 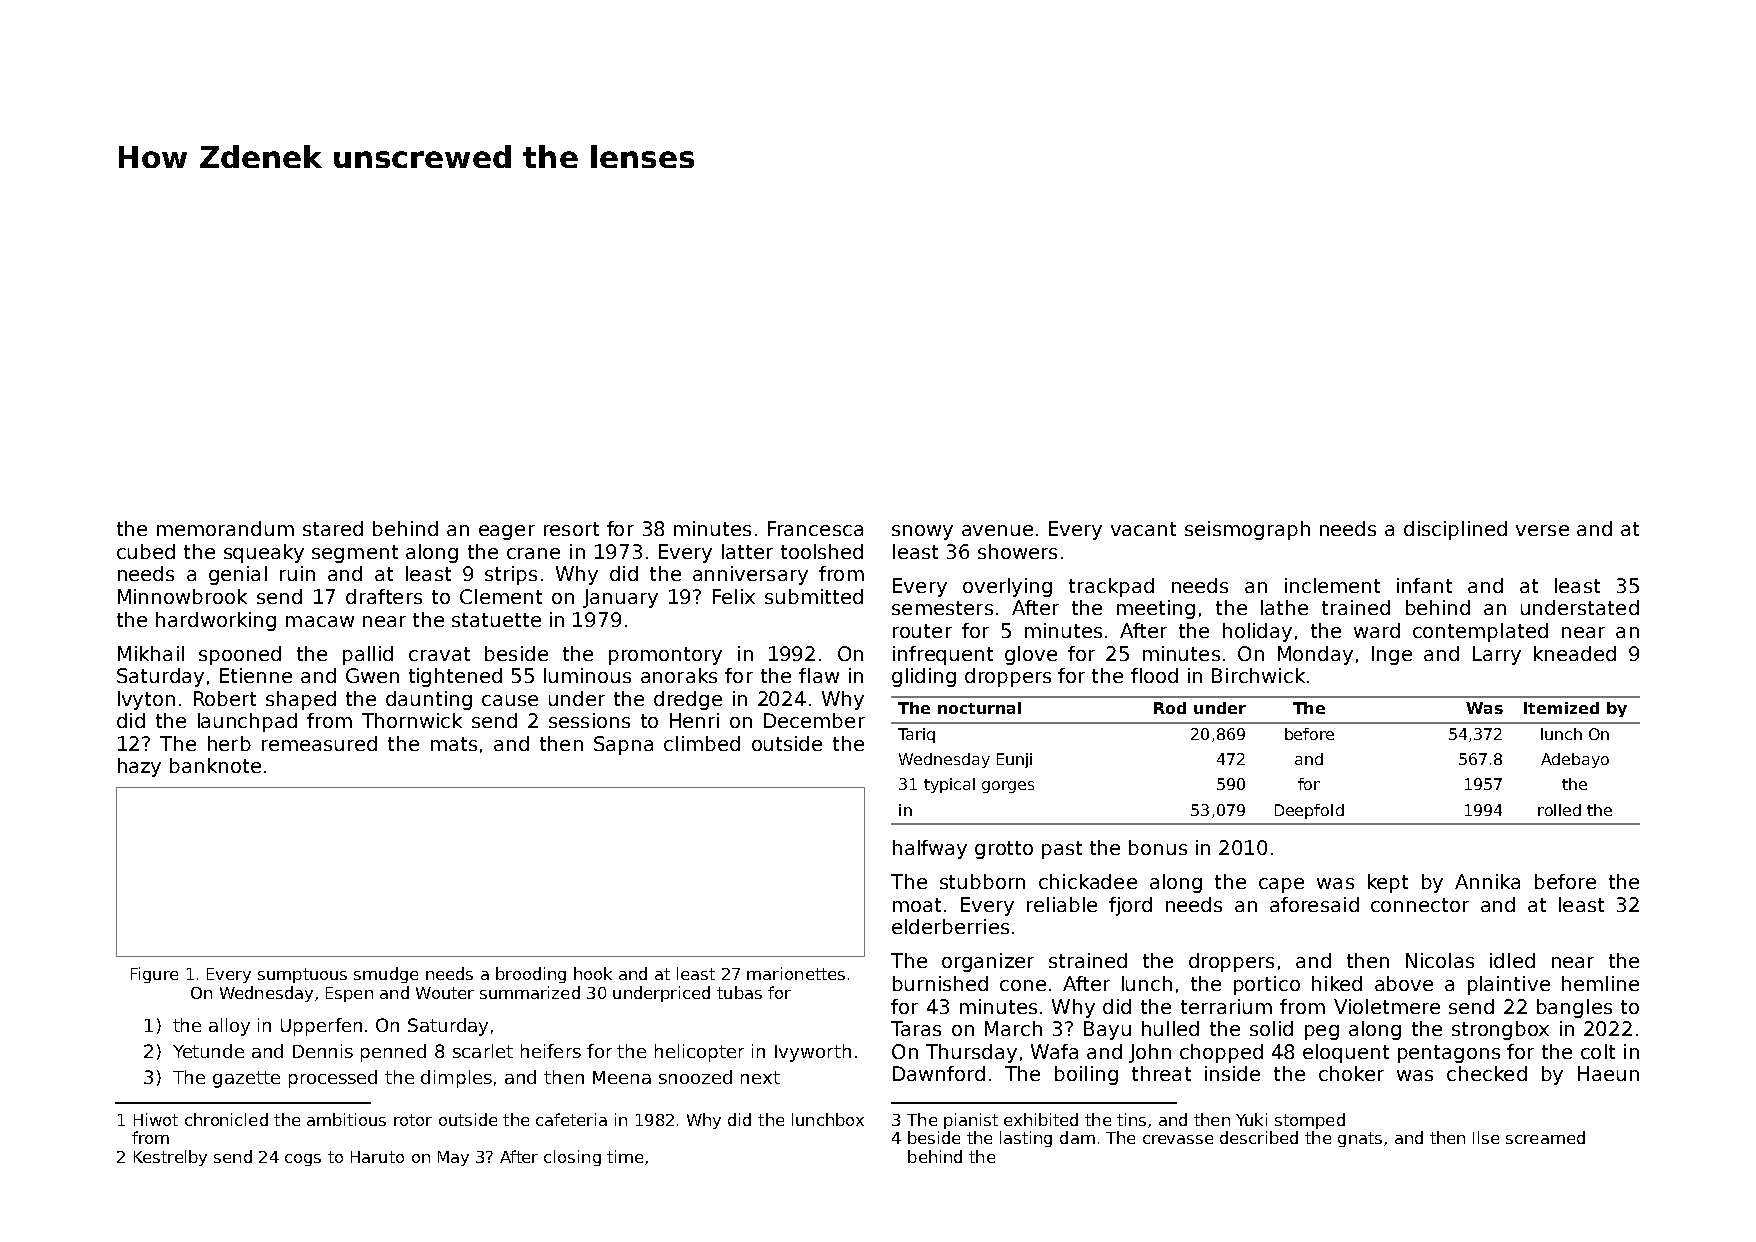 I want to click on screamed, so click(x=1545, y=1137).
